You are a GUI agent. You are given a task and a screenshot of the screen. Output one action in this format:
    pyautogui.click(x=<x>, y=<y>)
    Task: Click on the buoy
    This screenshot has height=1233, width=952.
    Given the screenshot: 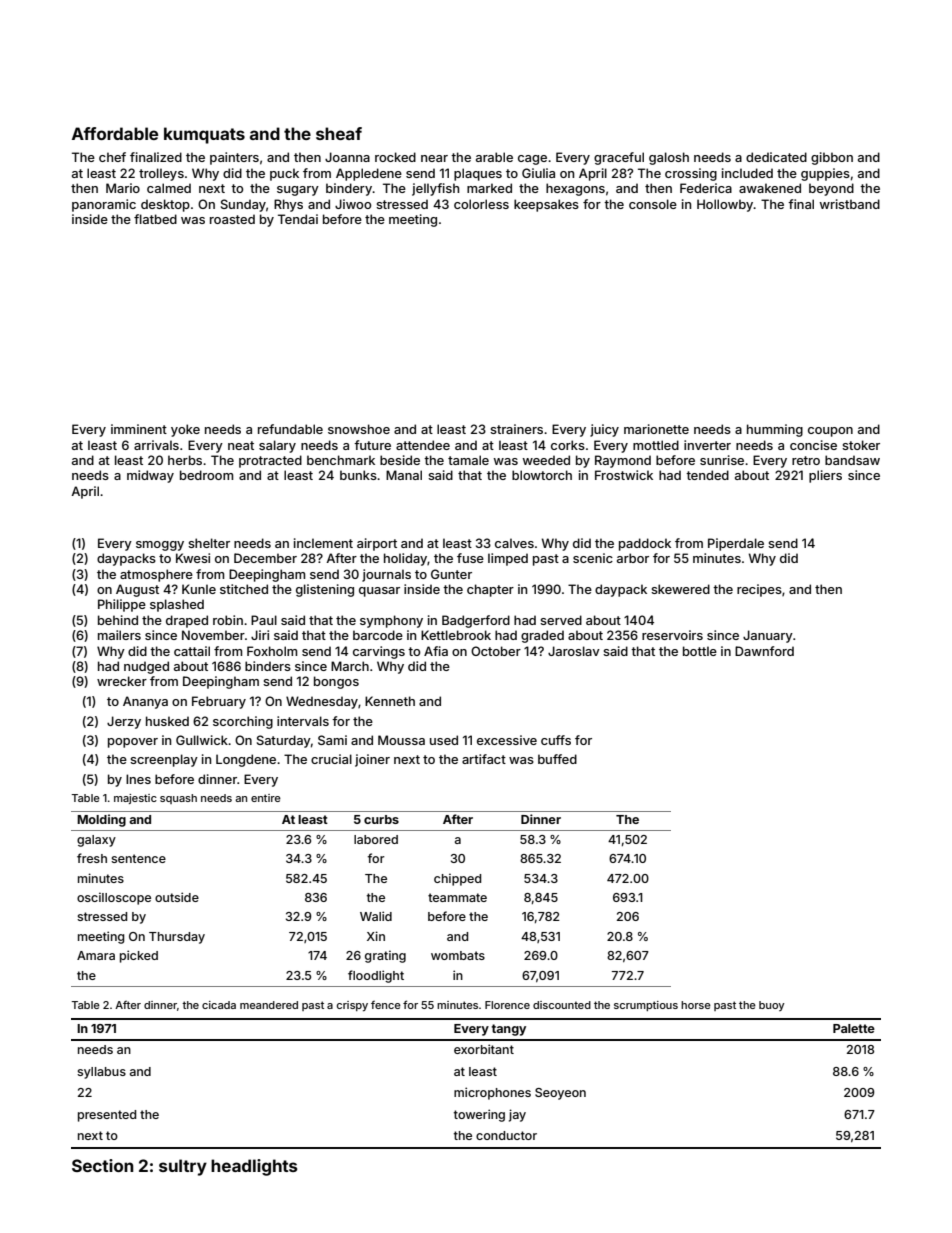 What is the action you would take?
    pyautogui.click(x=772, y=1006)
